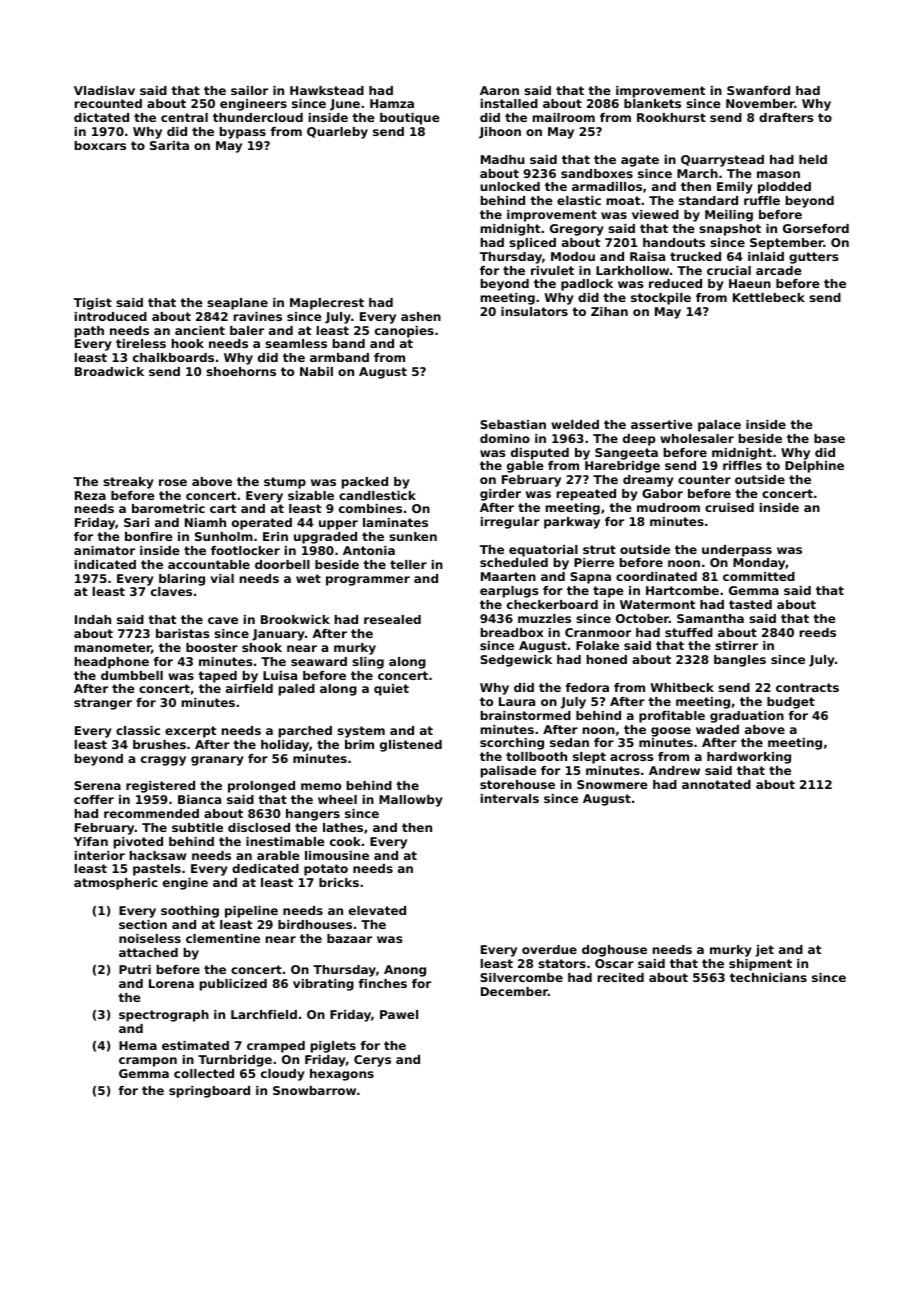  What do you see at coordinates (758, 90) in the screenshot?
I see `Swanford` at bounding box center [758, 90].
